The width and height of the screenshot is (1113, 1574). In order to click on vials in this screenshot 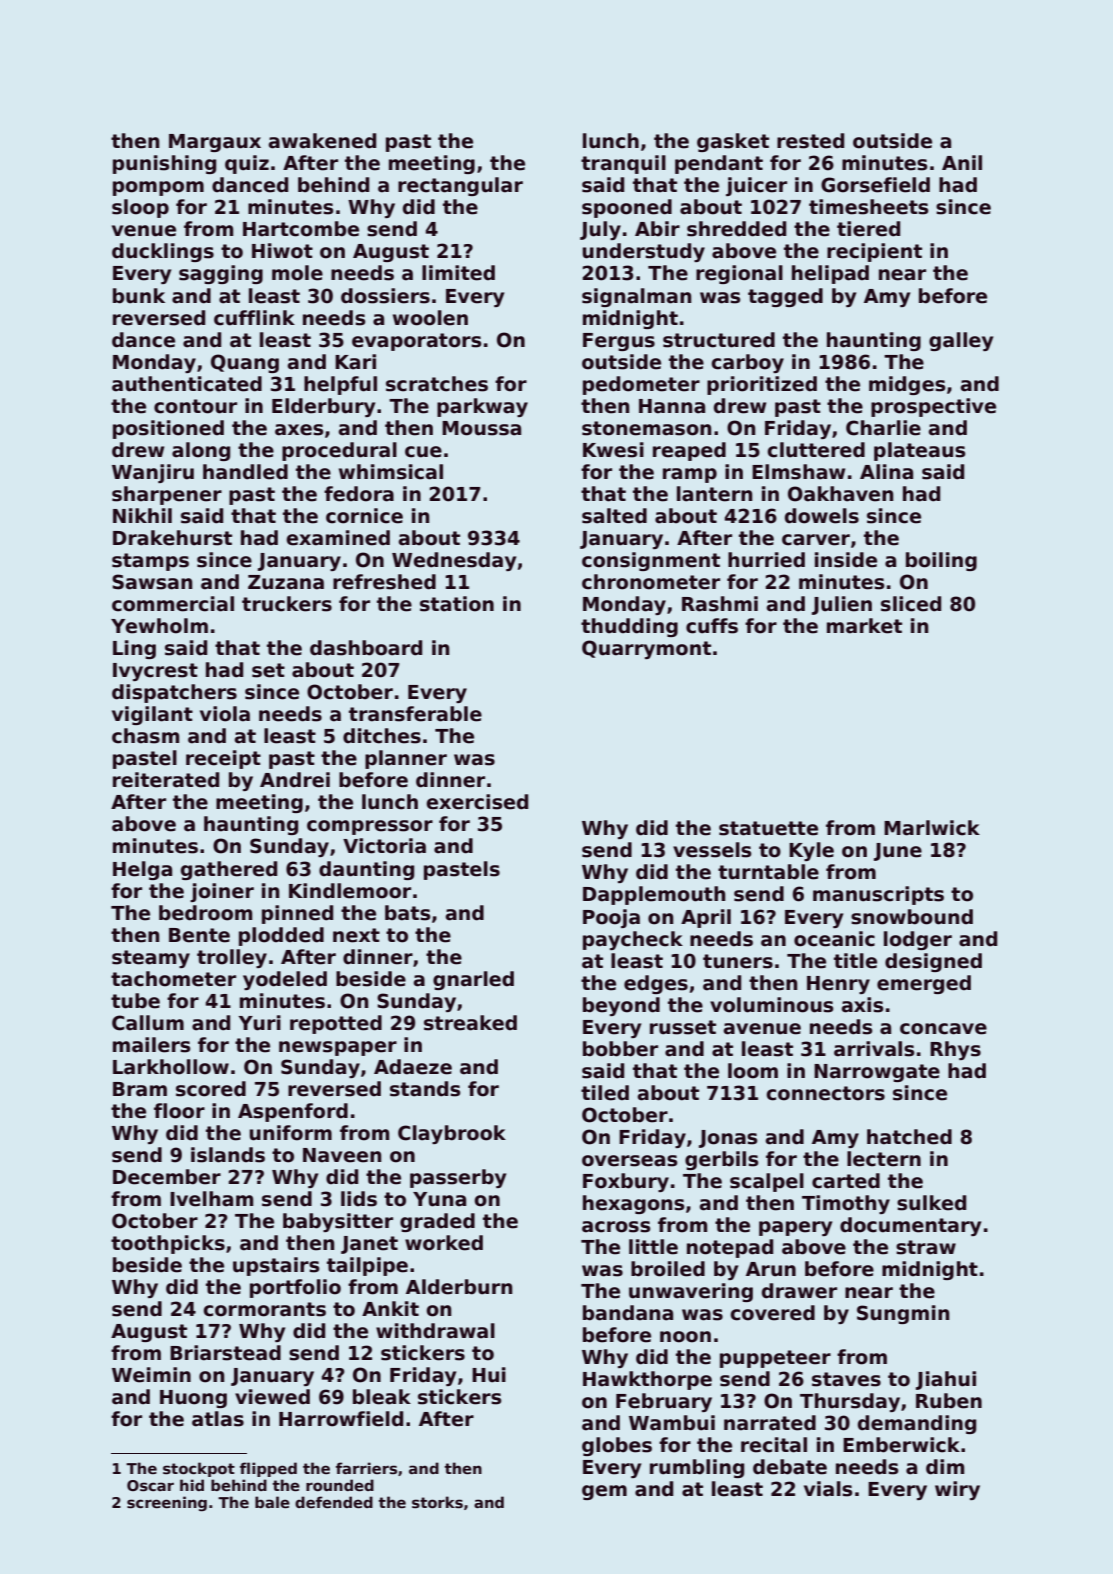, I will do `click(828, 1489)`.
